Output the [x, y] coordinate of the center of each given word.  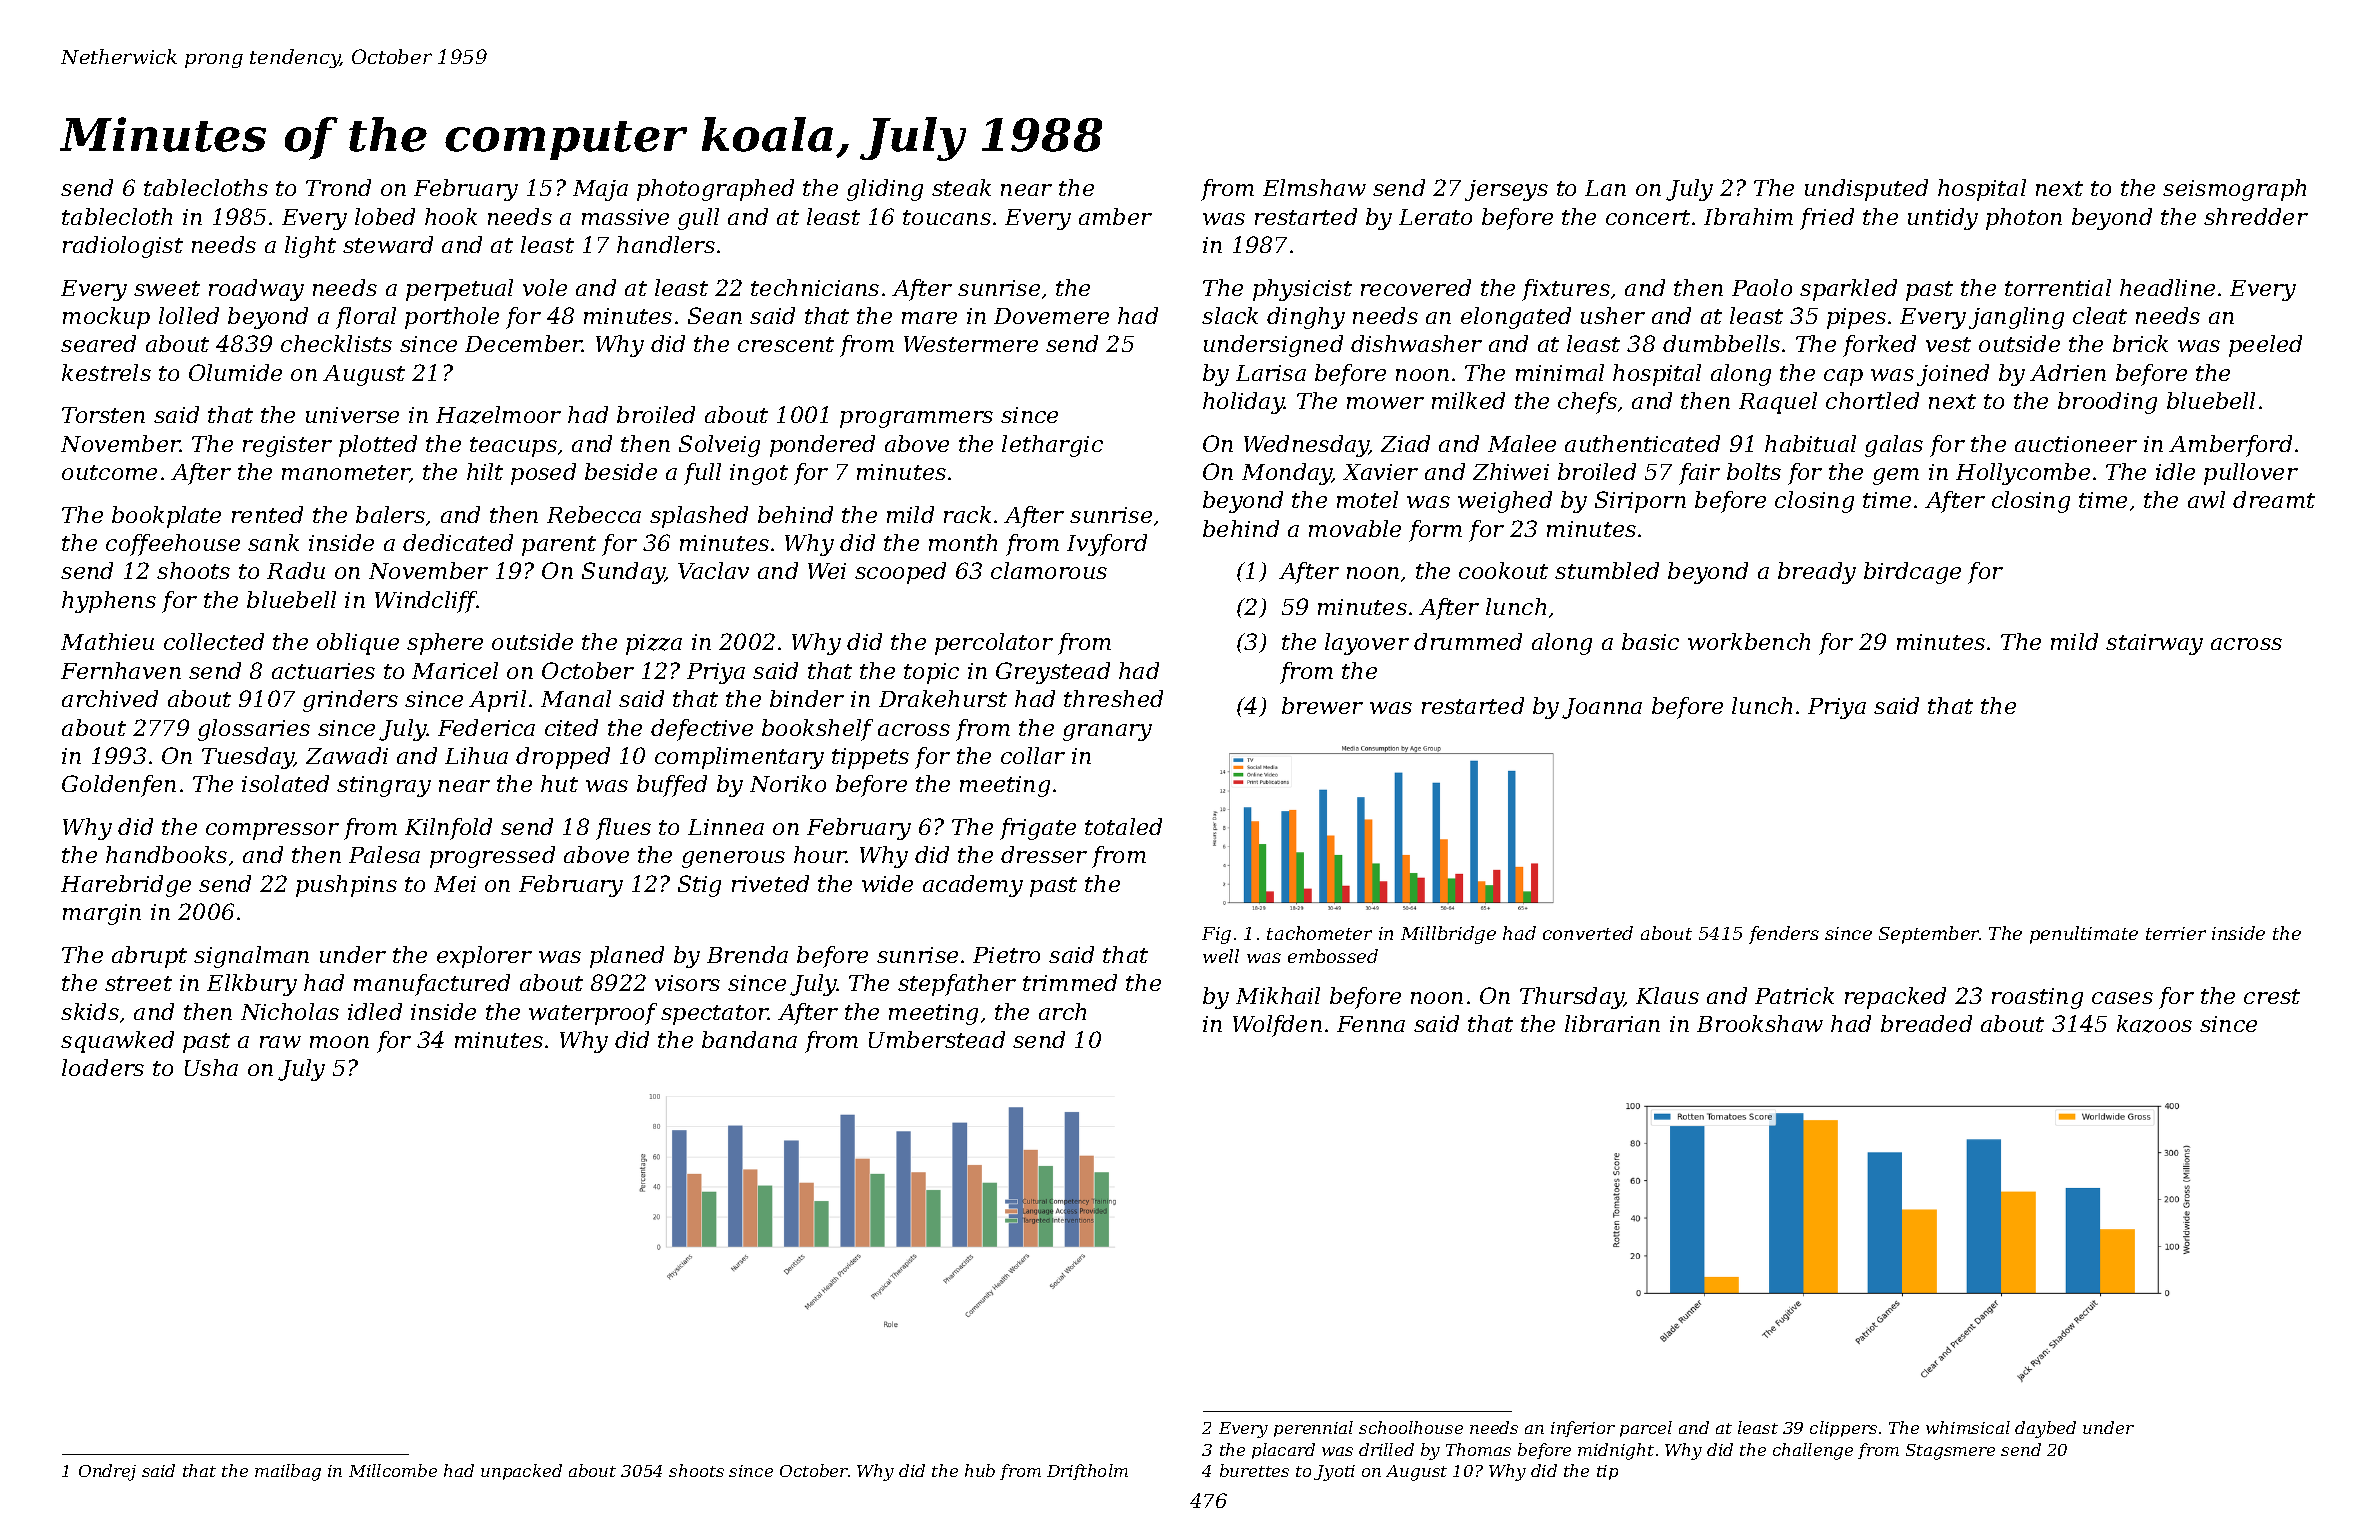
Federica [486, 727]
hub [980, 1470]
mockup [106, 318]
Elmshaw [1314, 187]
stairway [2154, 644]
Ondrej [107, 1472]
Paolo [1762, 287]
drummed [1468, 641]
